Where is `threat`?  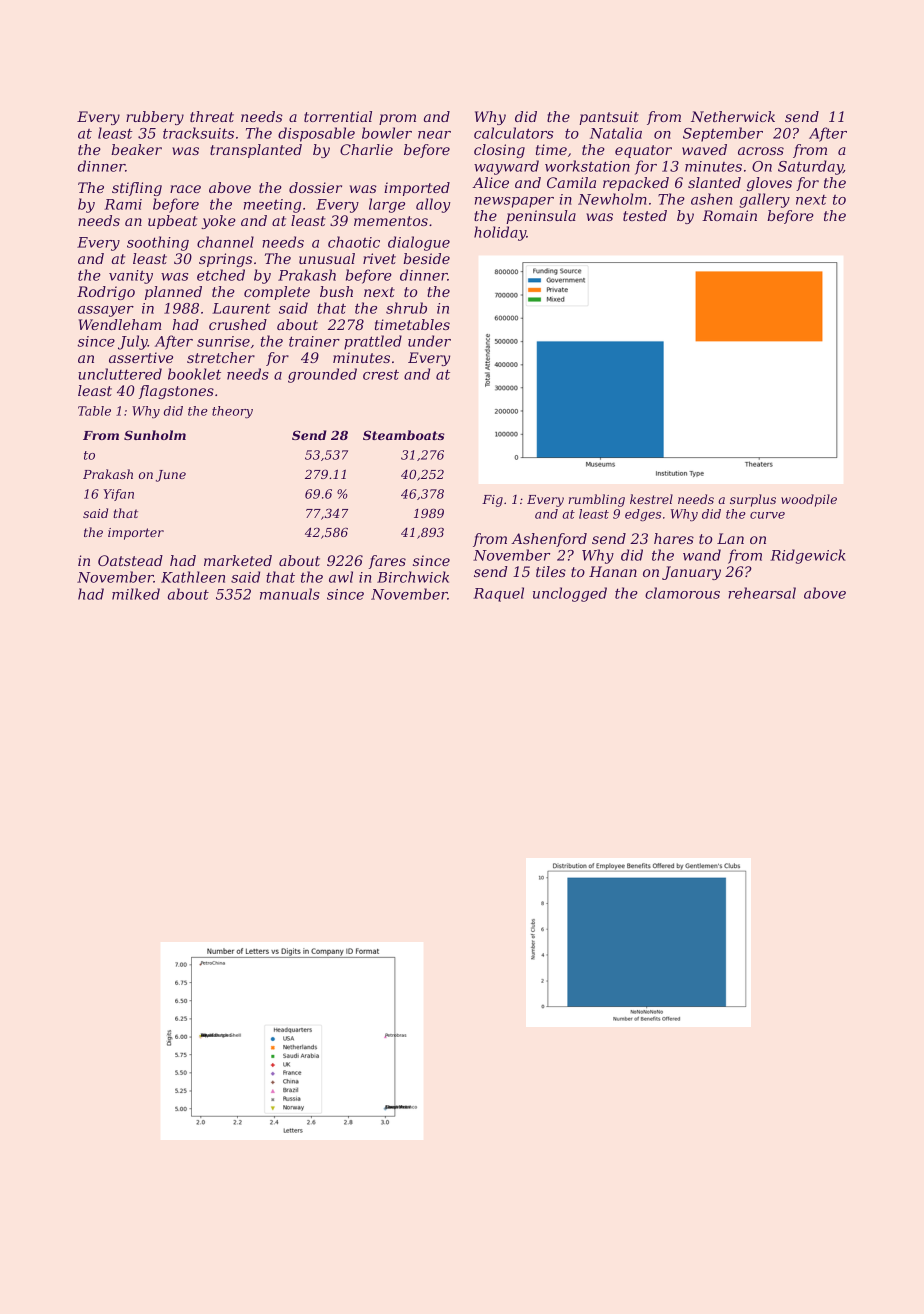 threat is located at coordinates (212, 116).
